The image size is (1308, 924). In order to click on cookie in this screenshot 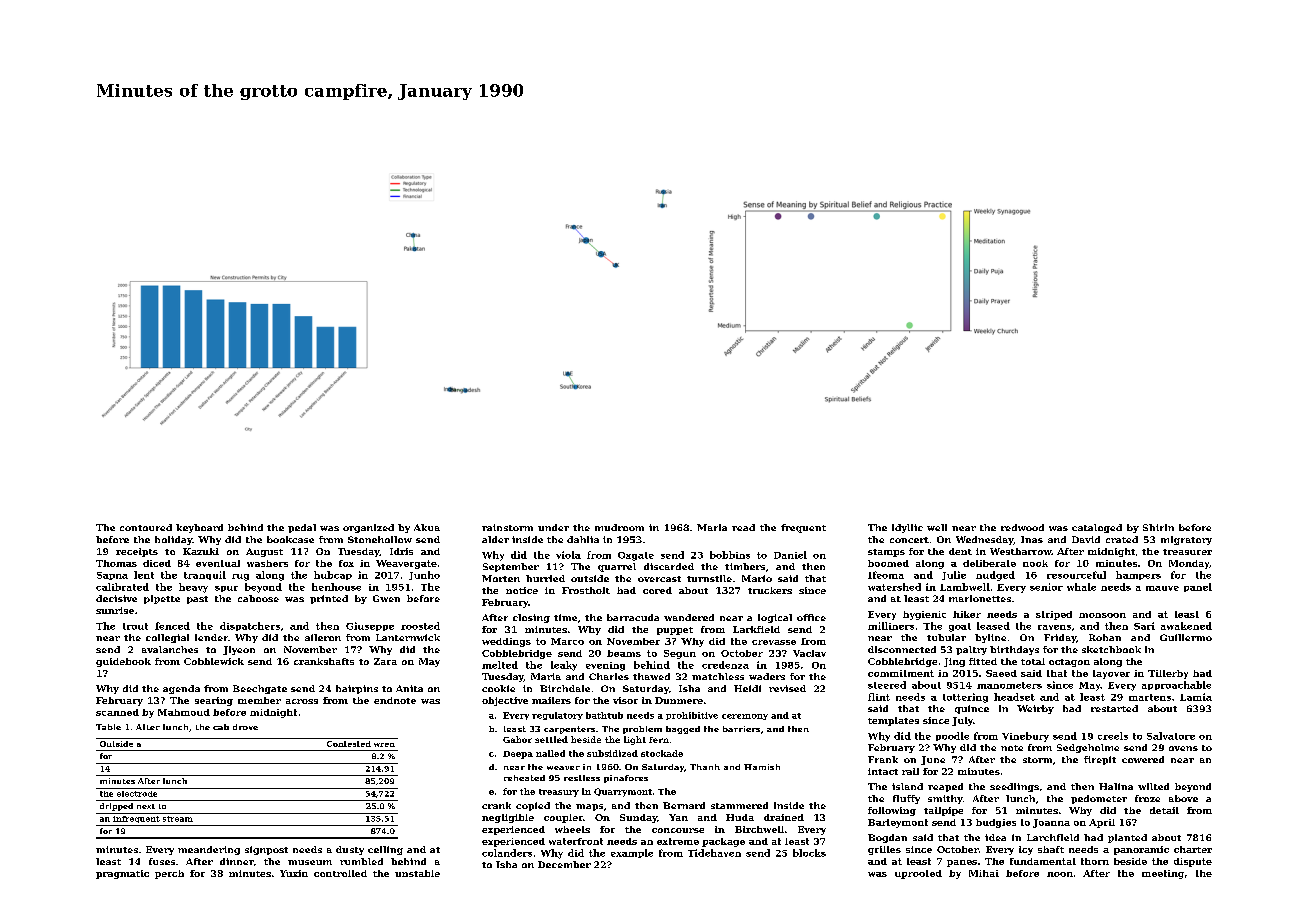, I will do `click(498, 688)`.
